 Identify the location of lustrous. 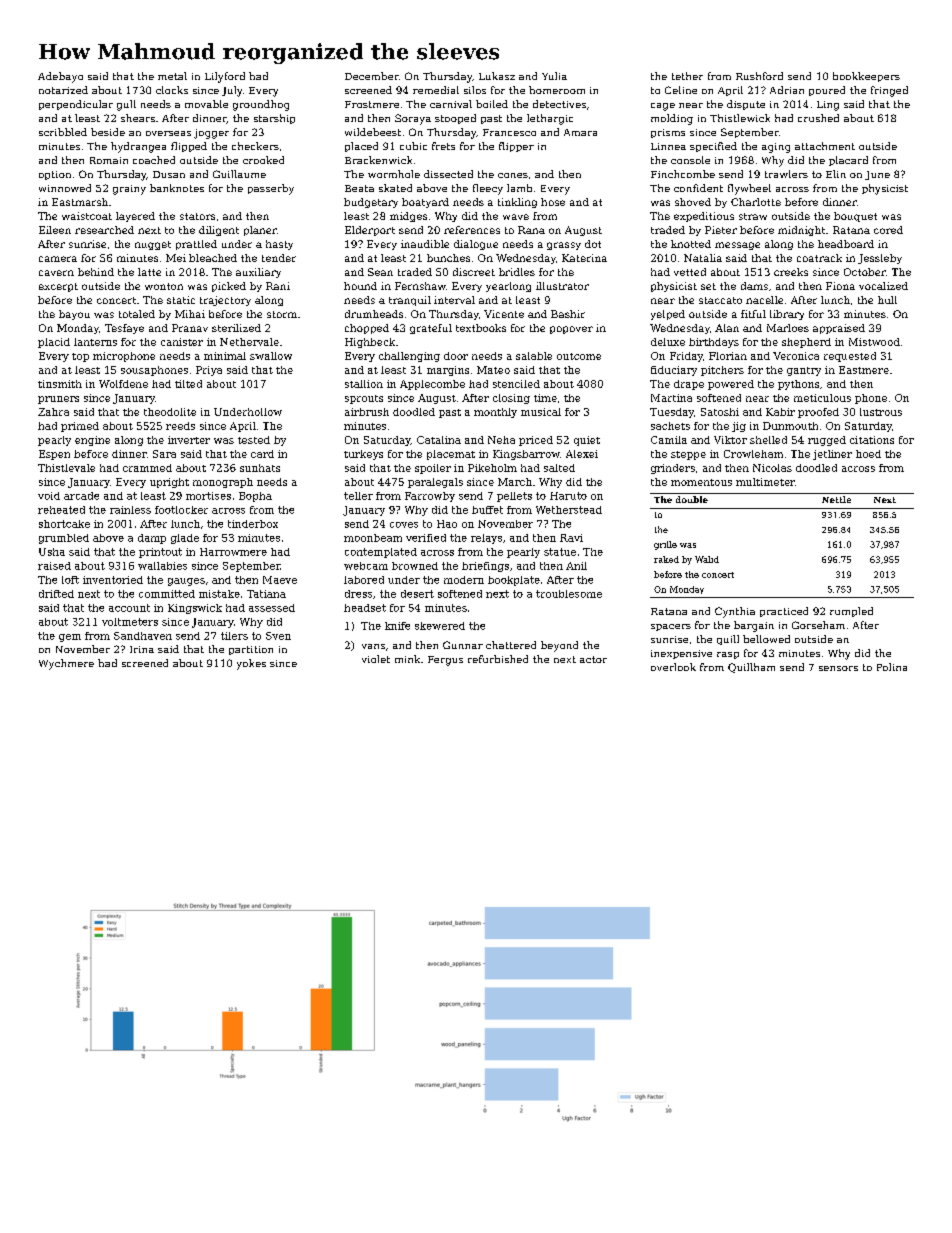
(881, 412).
